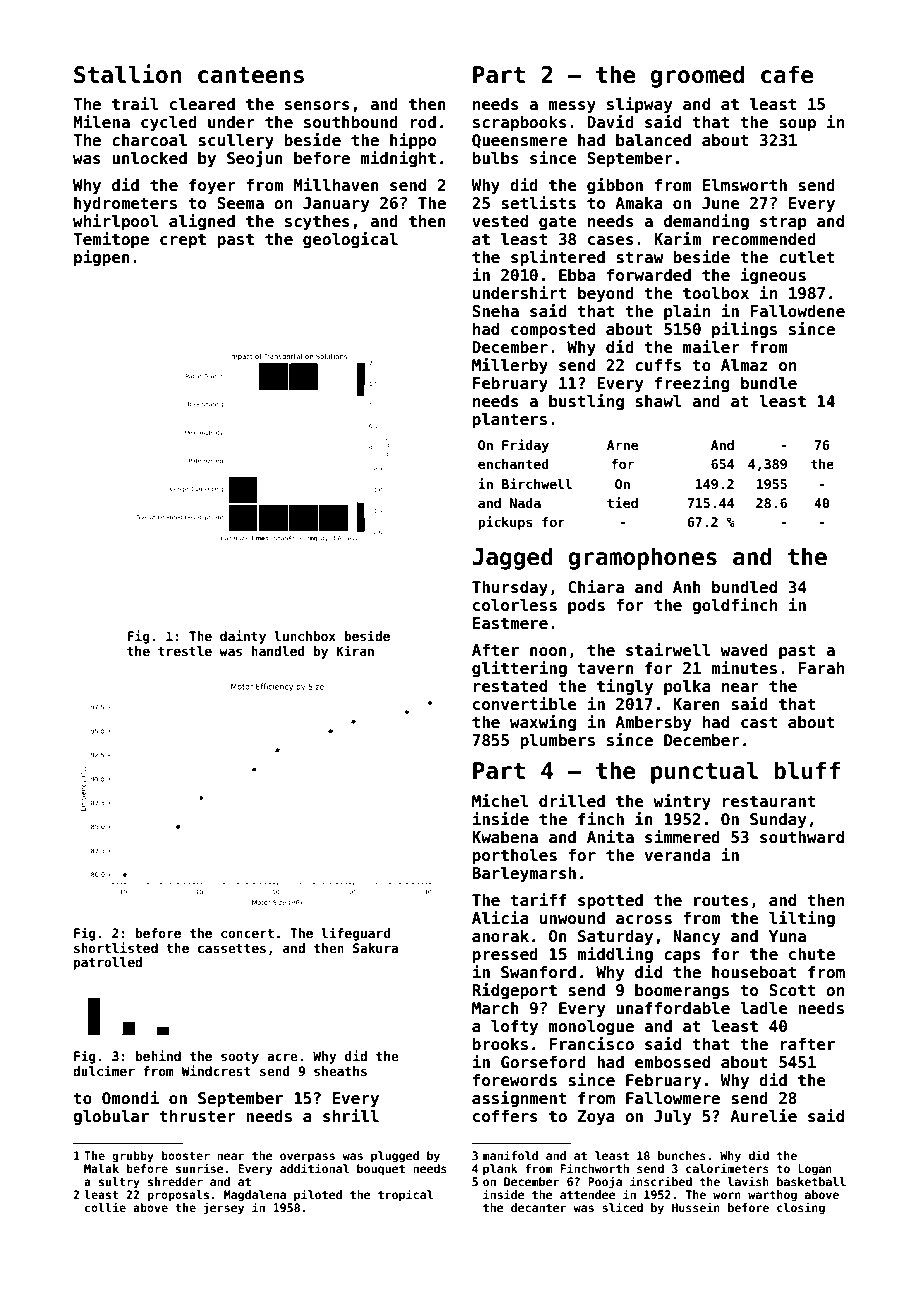  What do you see at coordinates (787, 74) in the screenshot?
I see `cafe` at bounding box center [787, 74].
